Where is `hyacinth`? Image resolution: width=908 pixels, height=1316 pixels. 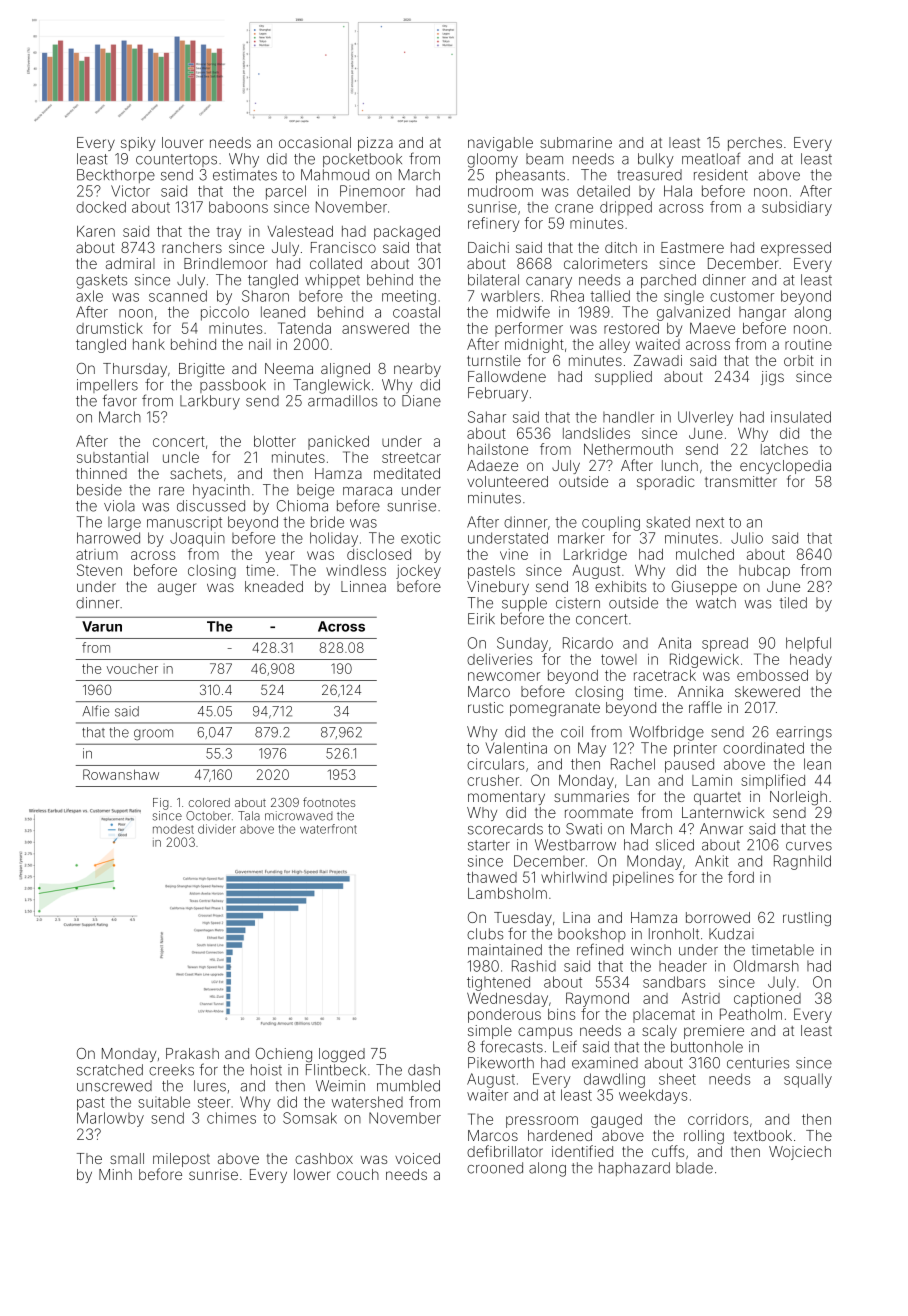 hyacinth is located at coordinates (221, 491).
